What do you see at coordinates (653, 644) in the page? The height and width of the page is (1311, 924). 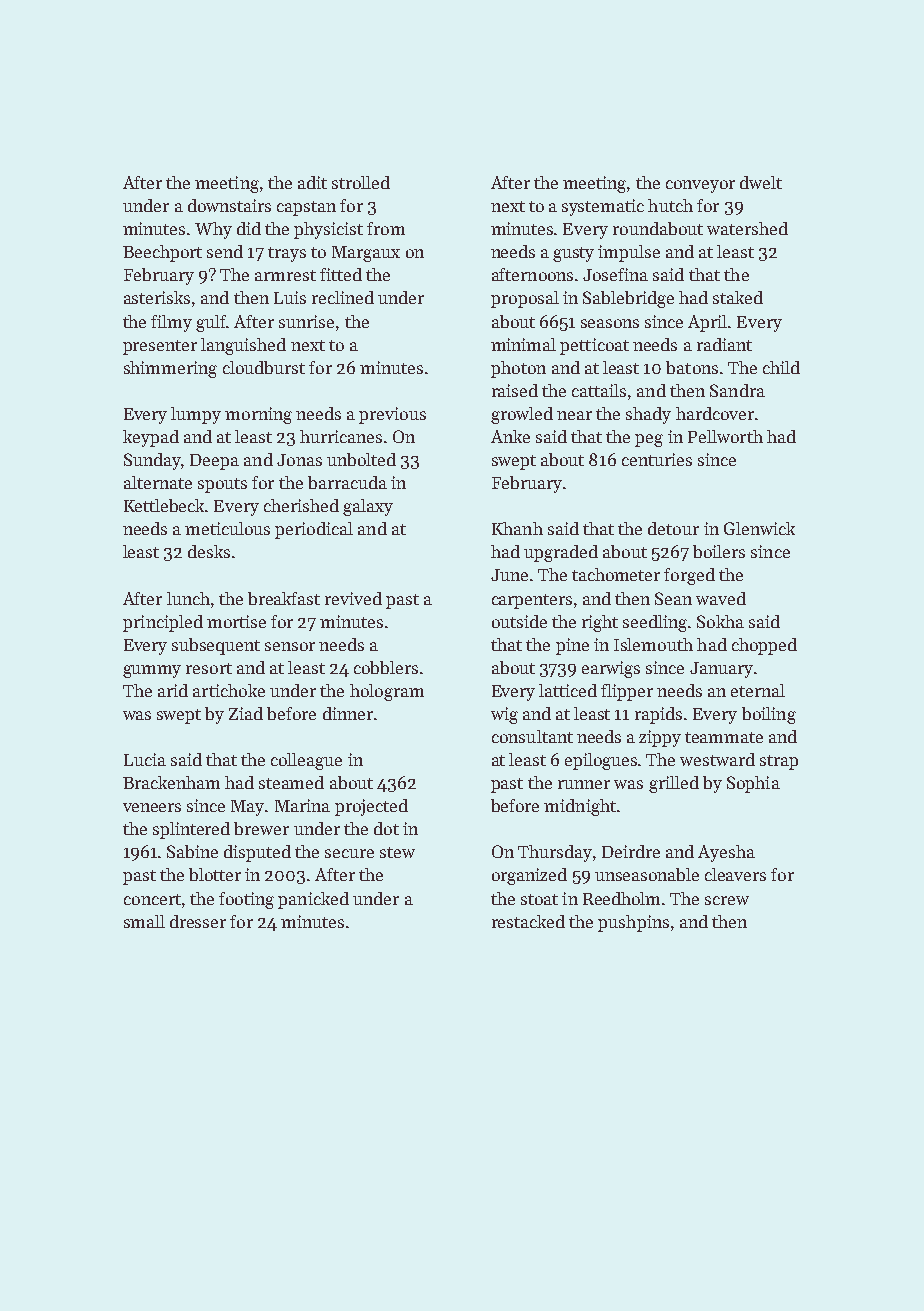 I see `Islemouth` at bounding box center [653, 644].
